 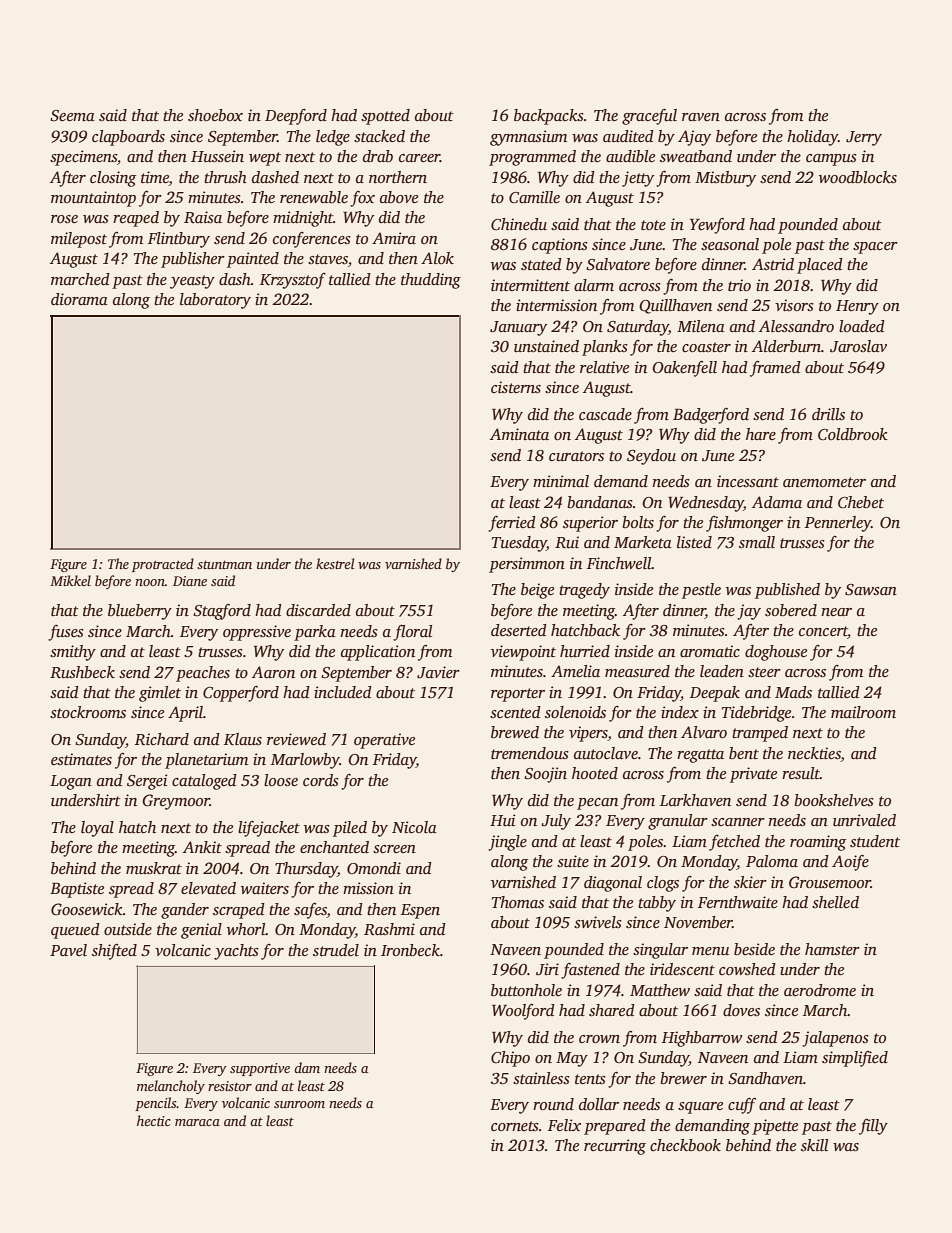 What do you see at coordinates (230, 1086) in the screenshot?
I see `resistor` at bounding box center [230, 1086].
